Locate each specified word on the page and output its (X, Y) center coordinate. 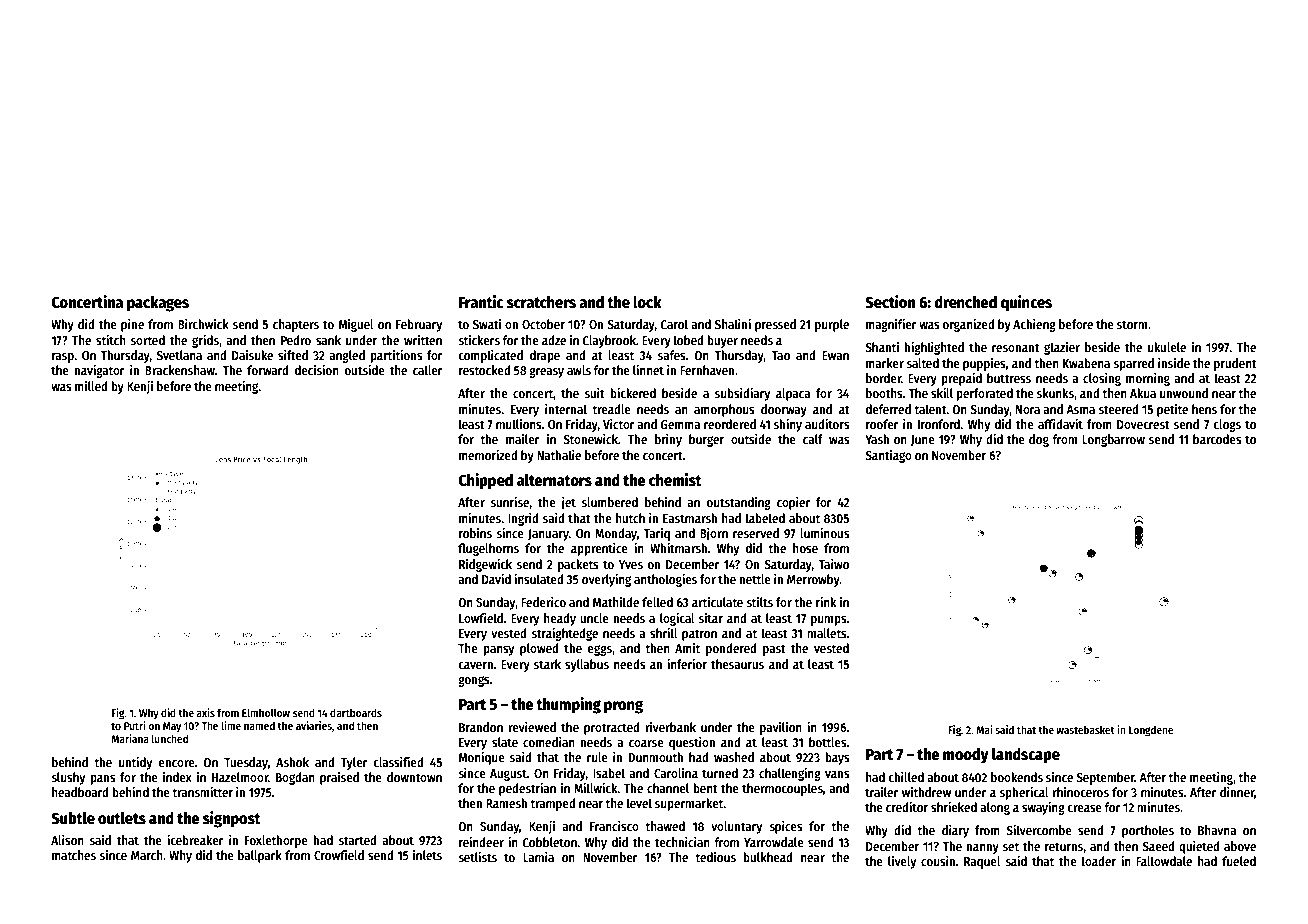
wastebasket (1085, 729)
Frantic (481, 301)
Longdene (1151, 731)
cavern (475, 665)
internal (566, 409)
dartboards (356, 712)
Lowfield (481, 618)
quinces (1026, 303)
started (357, 840)
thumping (568, 705)
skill (942, 393)
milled (91, 386)
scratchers (541, 302)
